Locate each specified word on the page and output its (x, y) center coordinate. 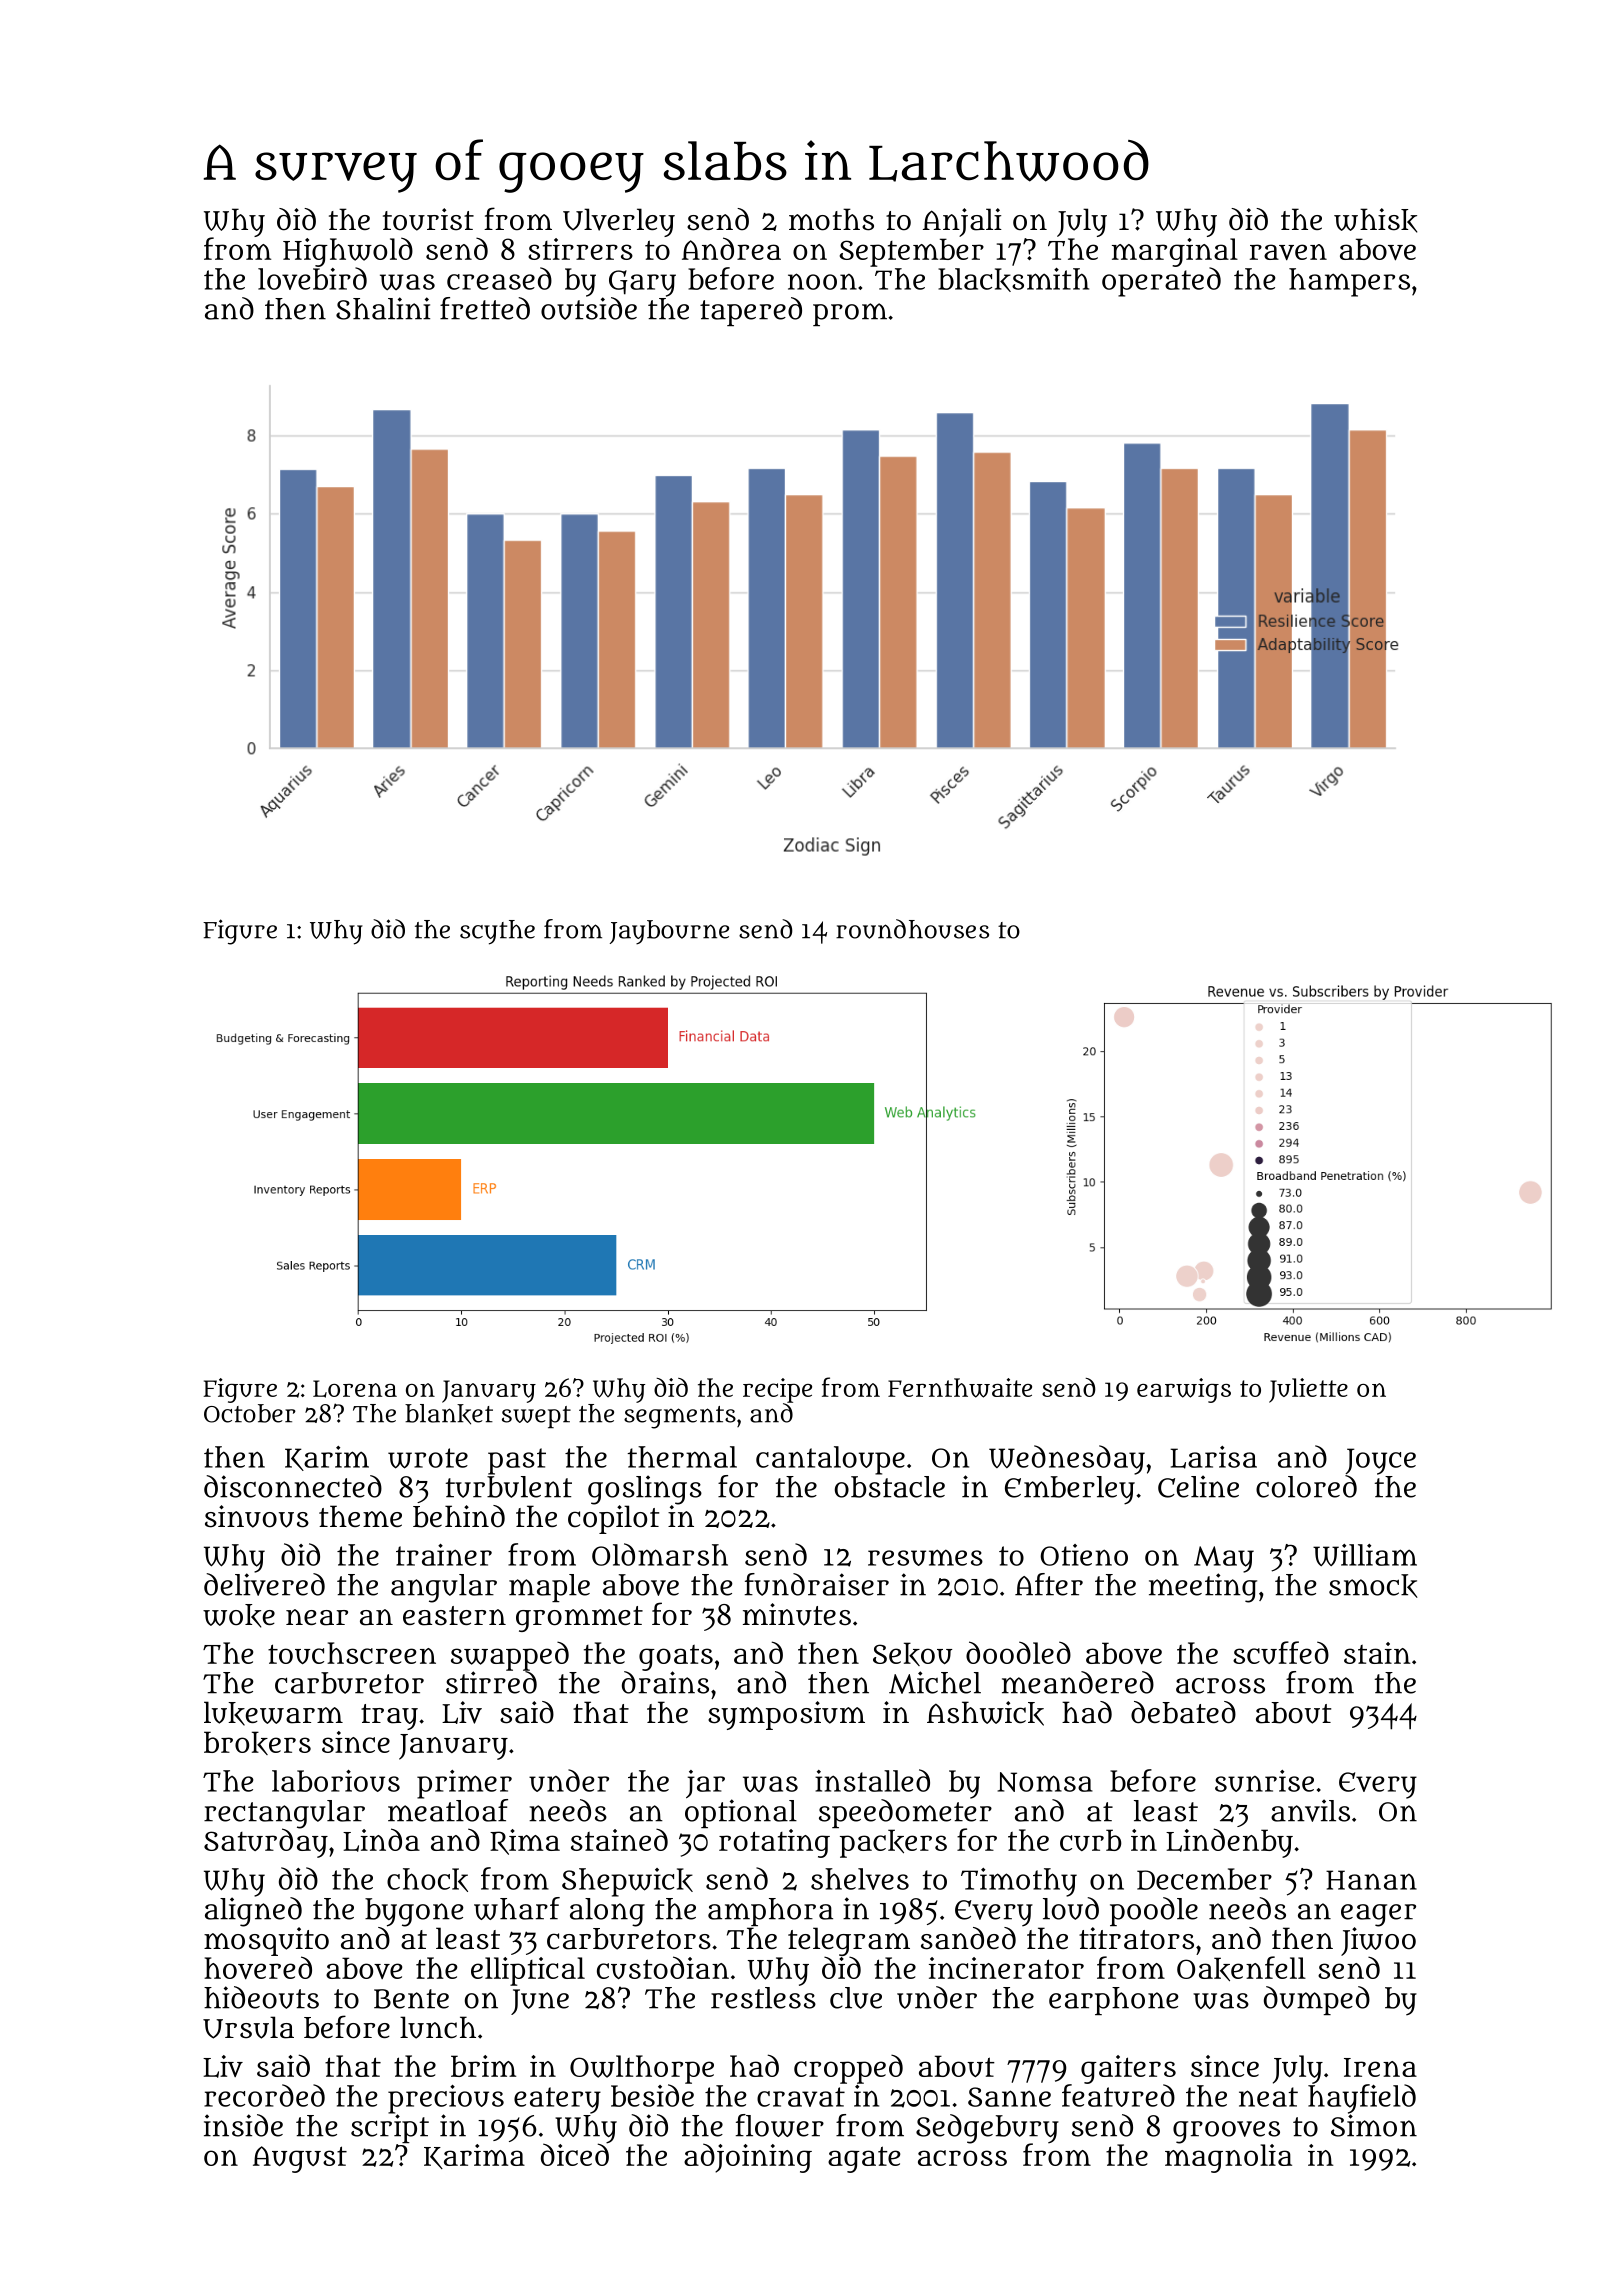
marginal (1175, 252)
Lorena (355, 1389)
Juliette (1308, 1390)
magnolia (1228, 2158)
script (390, 2128)
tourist (428, 219)
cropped (848, 2069)
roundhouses (912, 929)
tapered (751, 311)
